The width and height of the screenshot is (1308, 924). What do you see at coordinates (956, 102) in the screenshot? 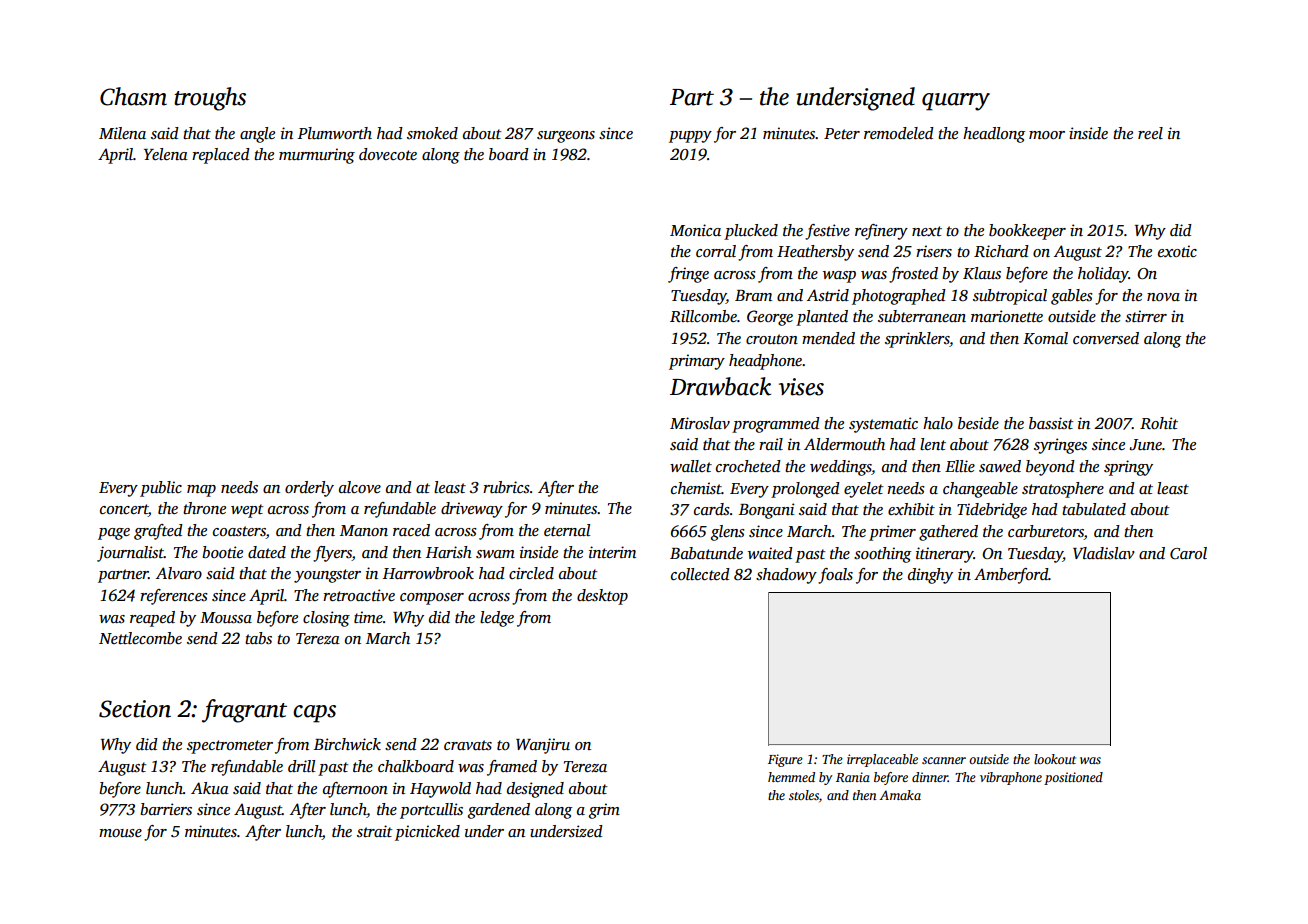
I see `quarry` at bounding box center [956, 102].
